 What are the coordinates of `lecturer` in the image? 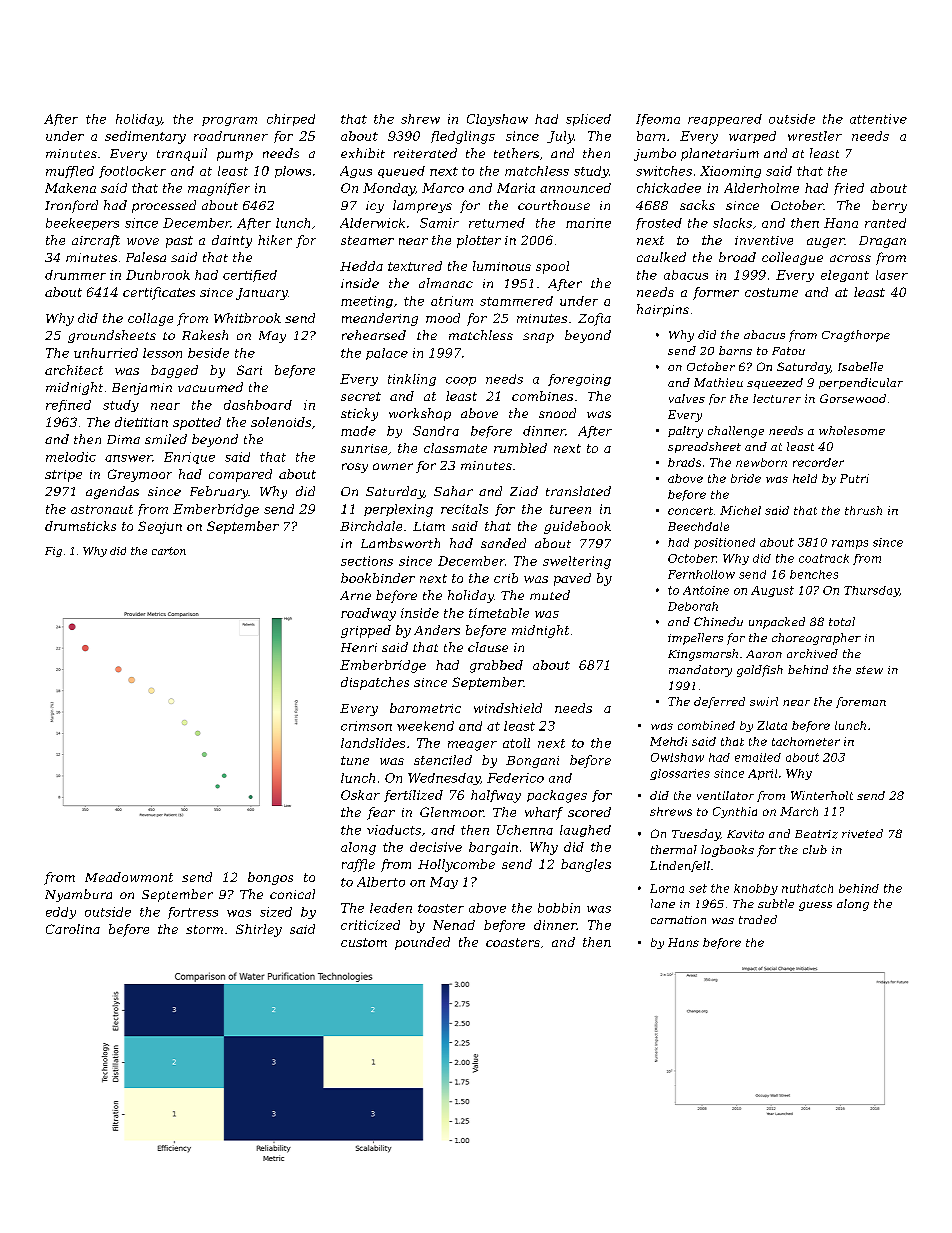 It's located at (777, 398).
